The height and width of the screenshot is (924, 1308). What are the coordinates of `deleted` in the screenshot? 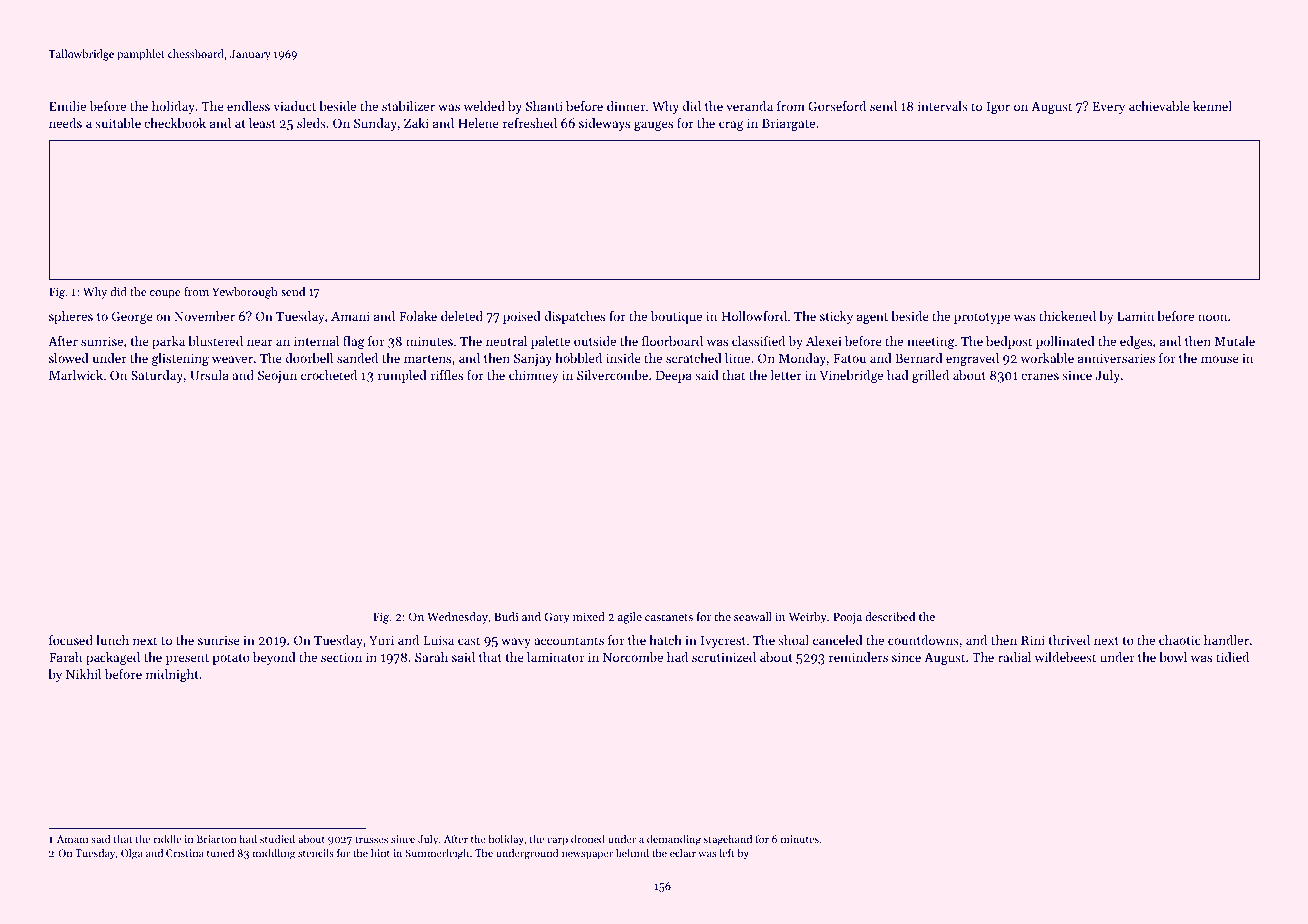 It's located at (462, 316).
